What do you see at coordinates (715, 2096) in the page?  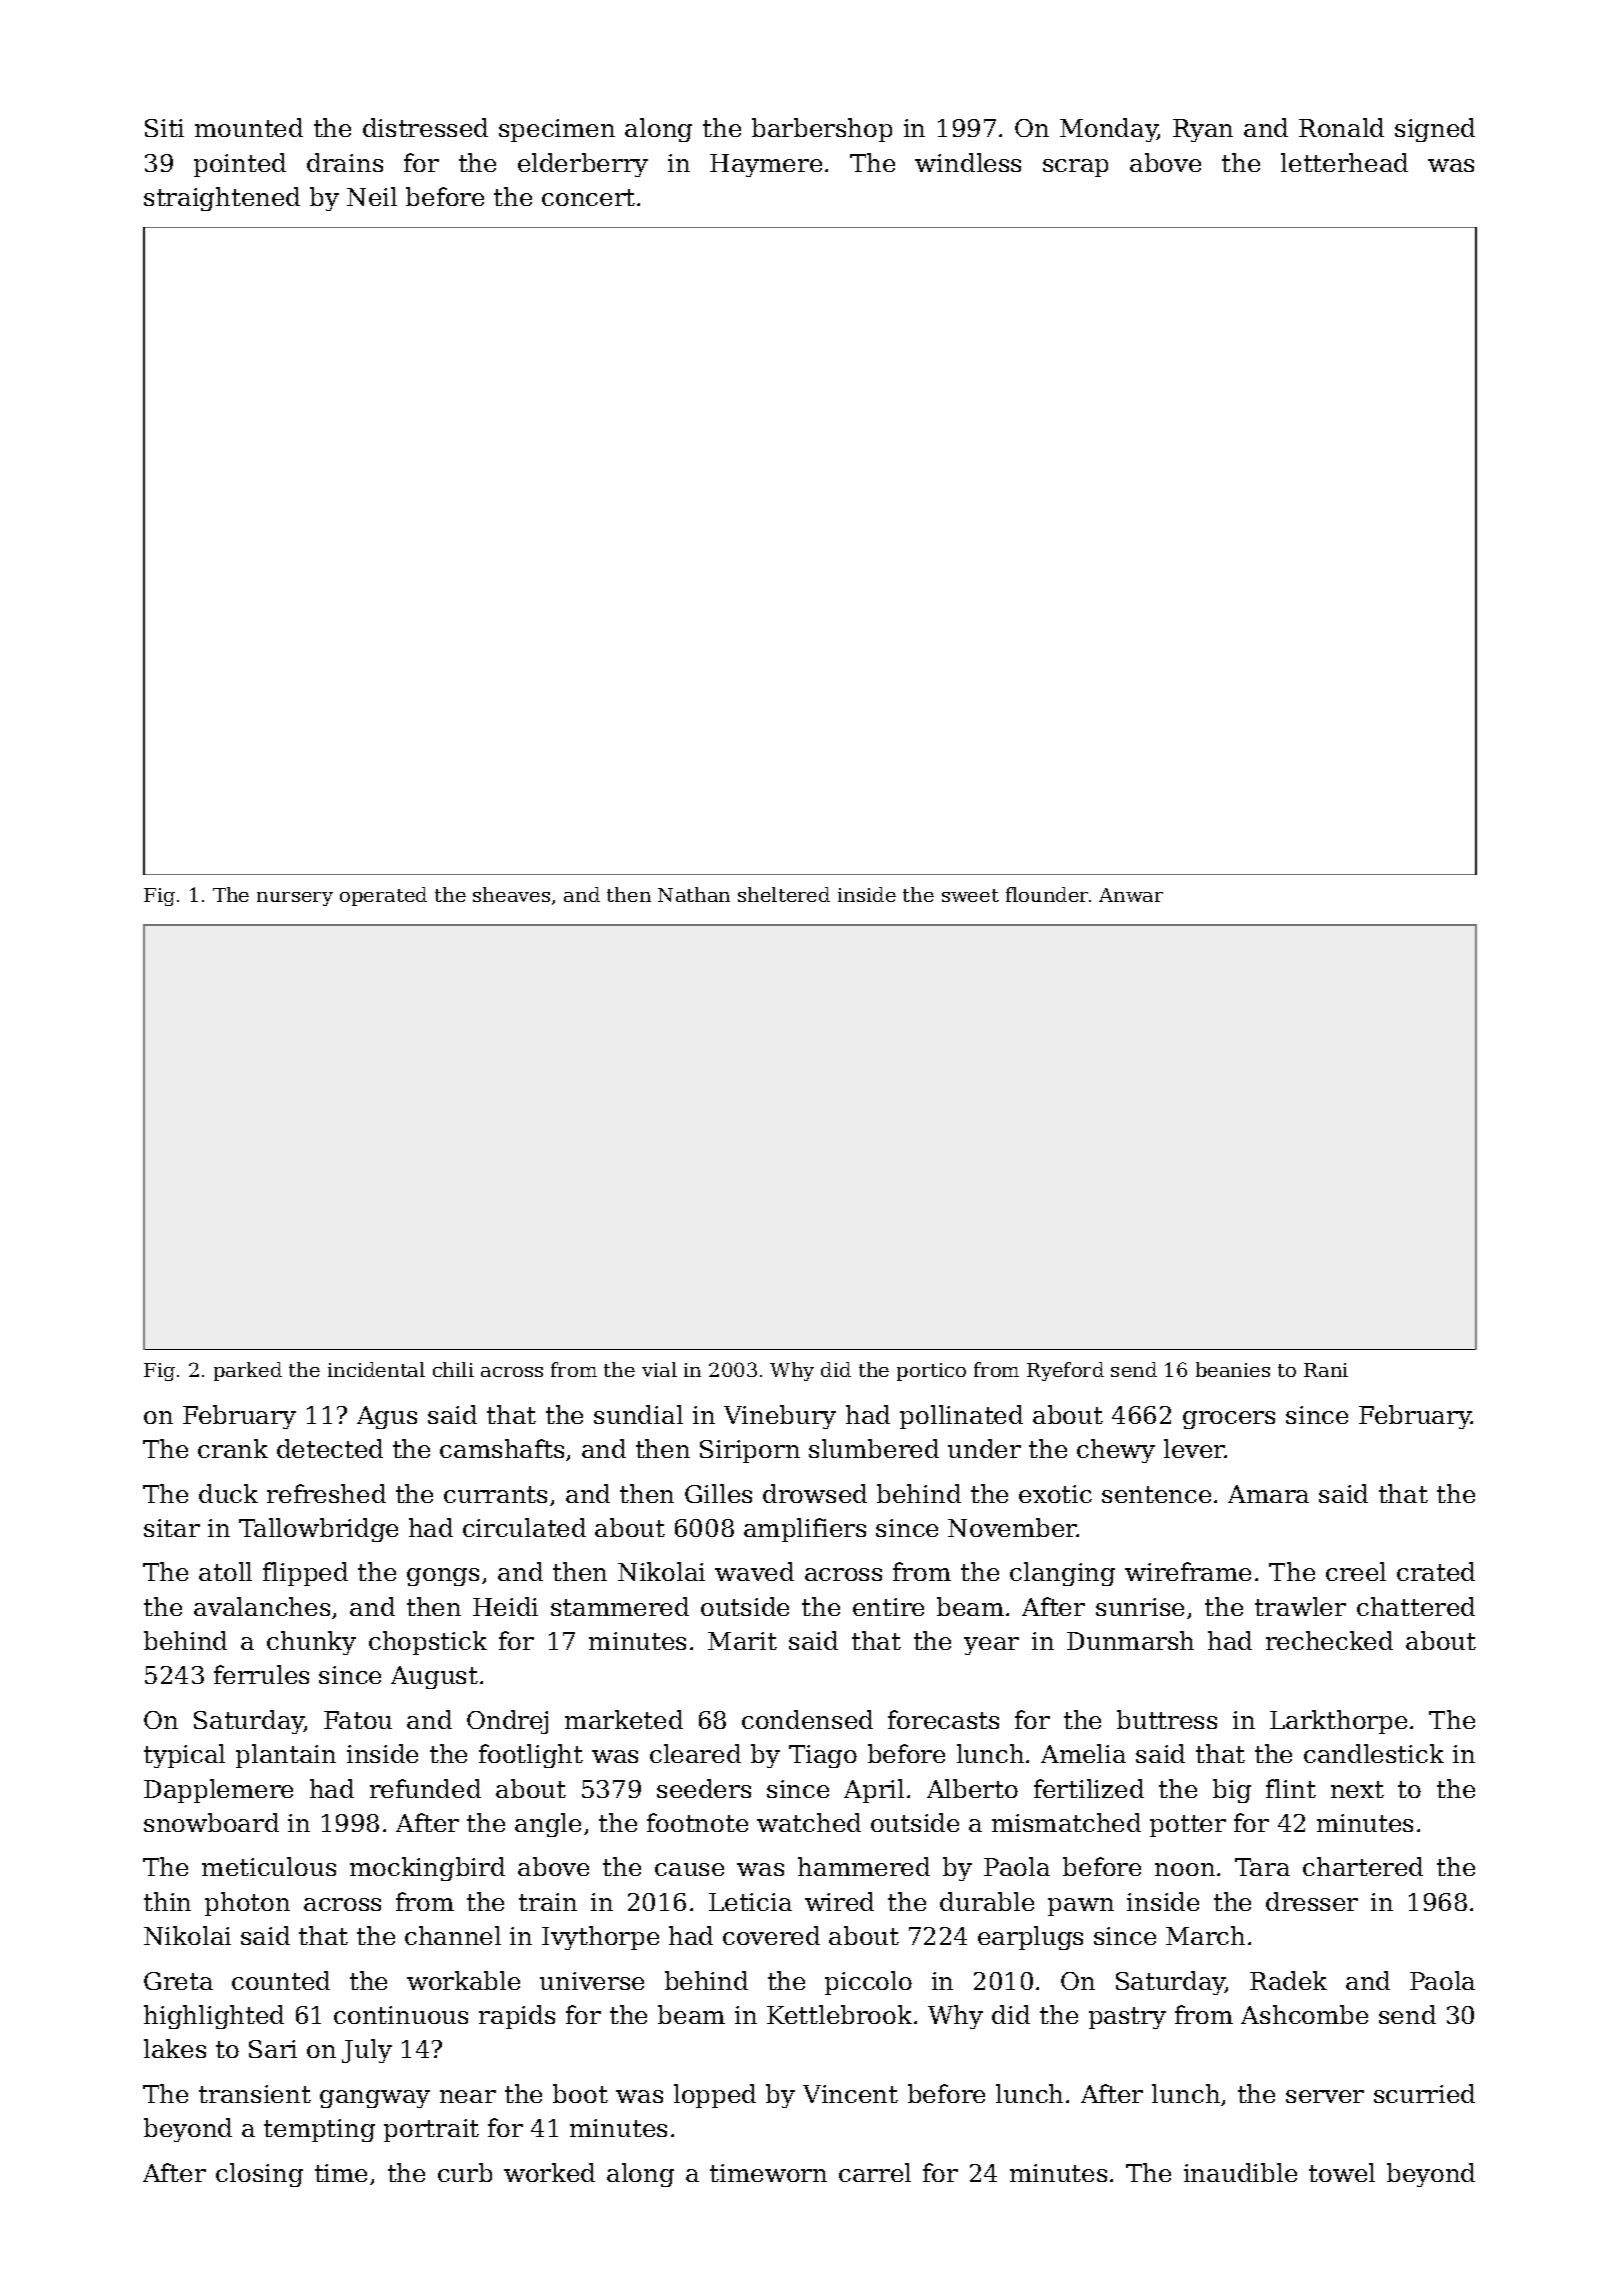 I see `lopped` at bounding box center [715, 2096].
